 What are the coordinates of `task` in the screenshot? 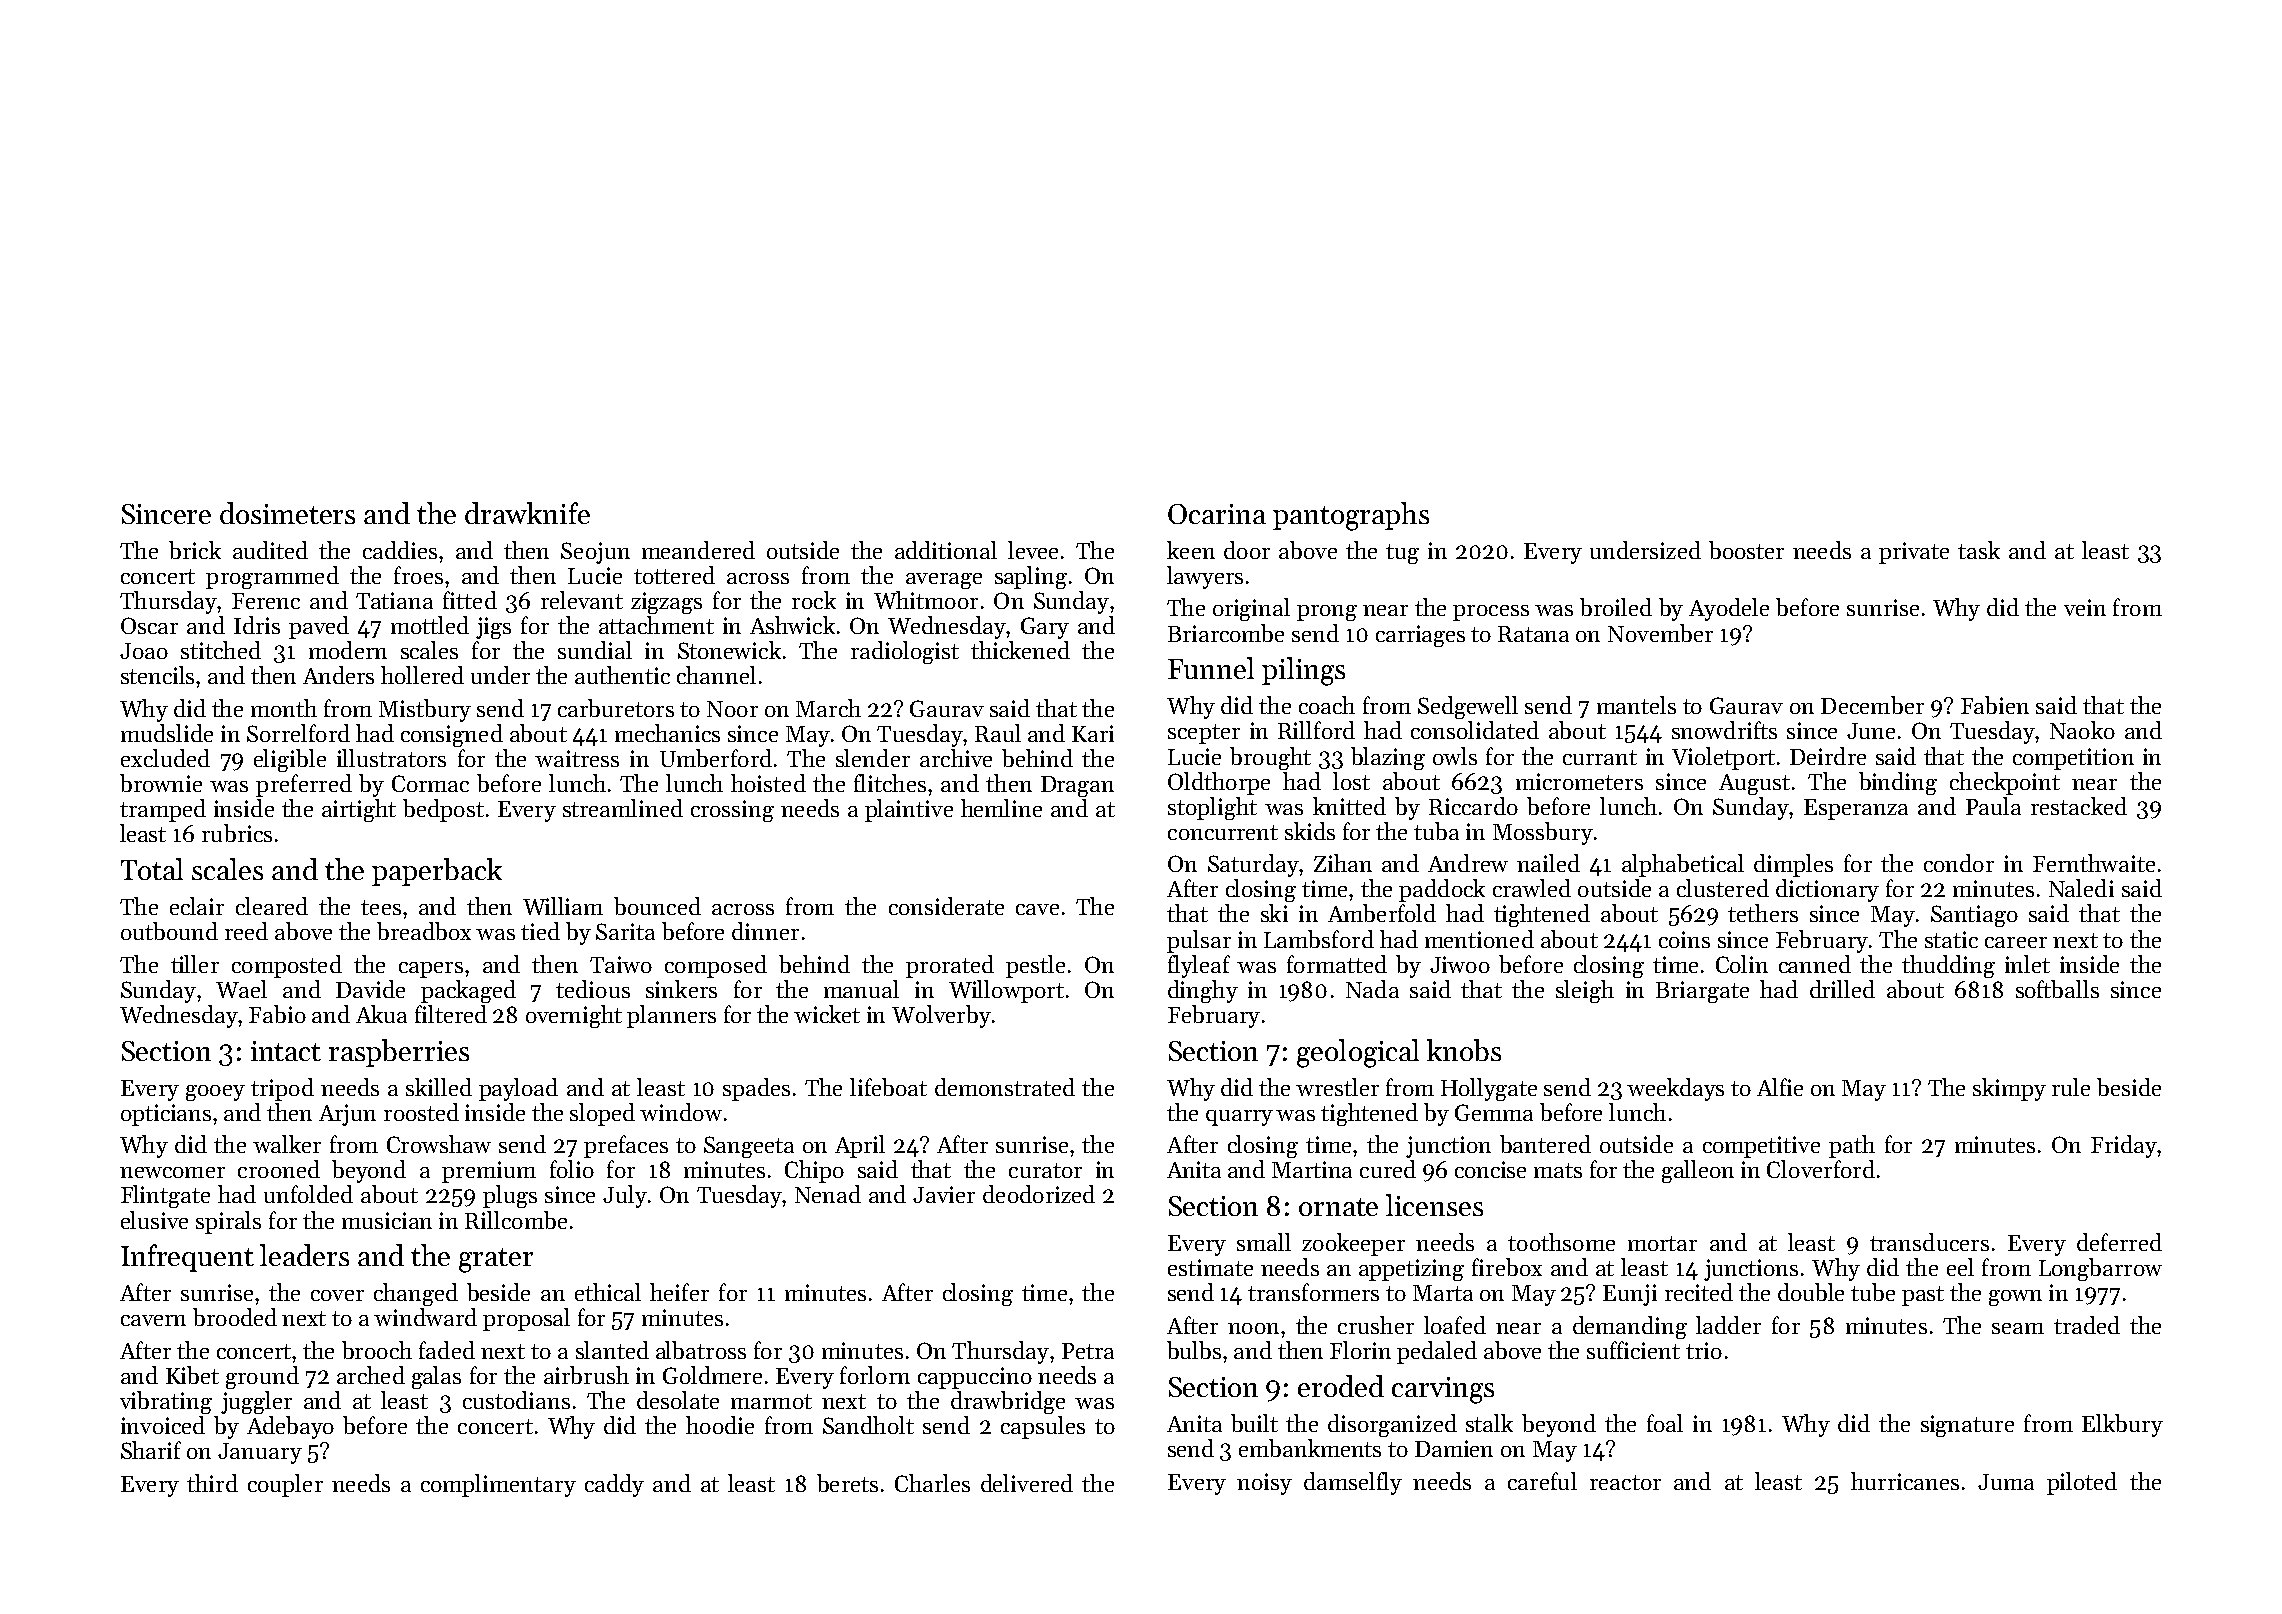 It's located at (1979, 550).
